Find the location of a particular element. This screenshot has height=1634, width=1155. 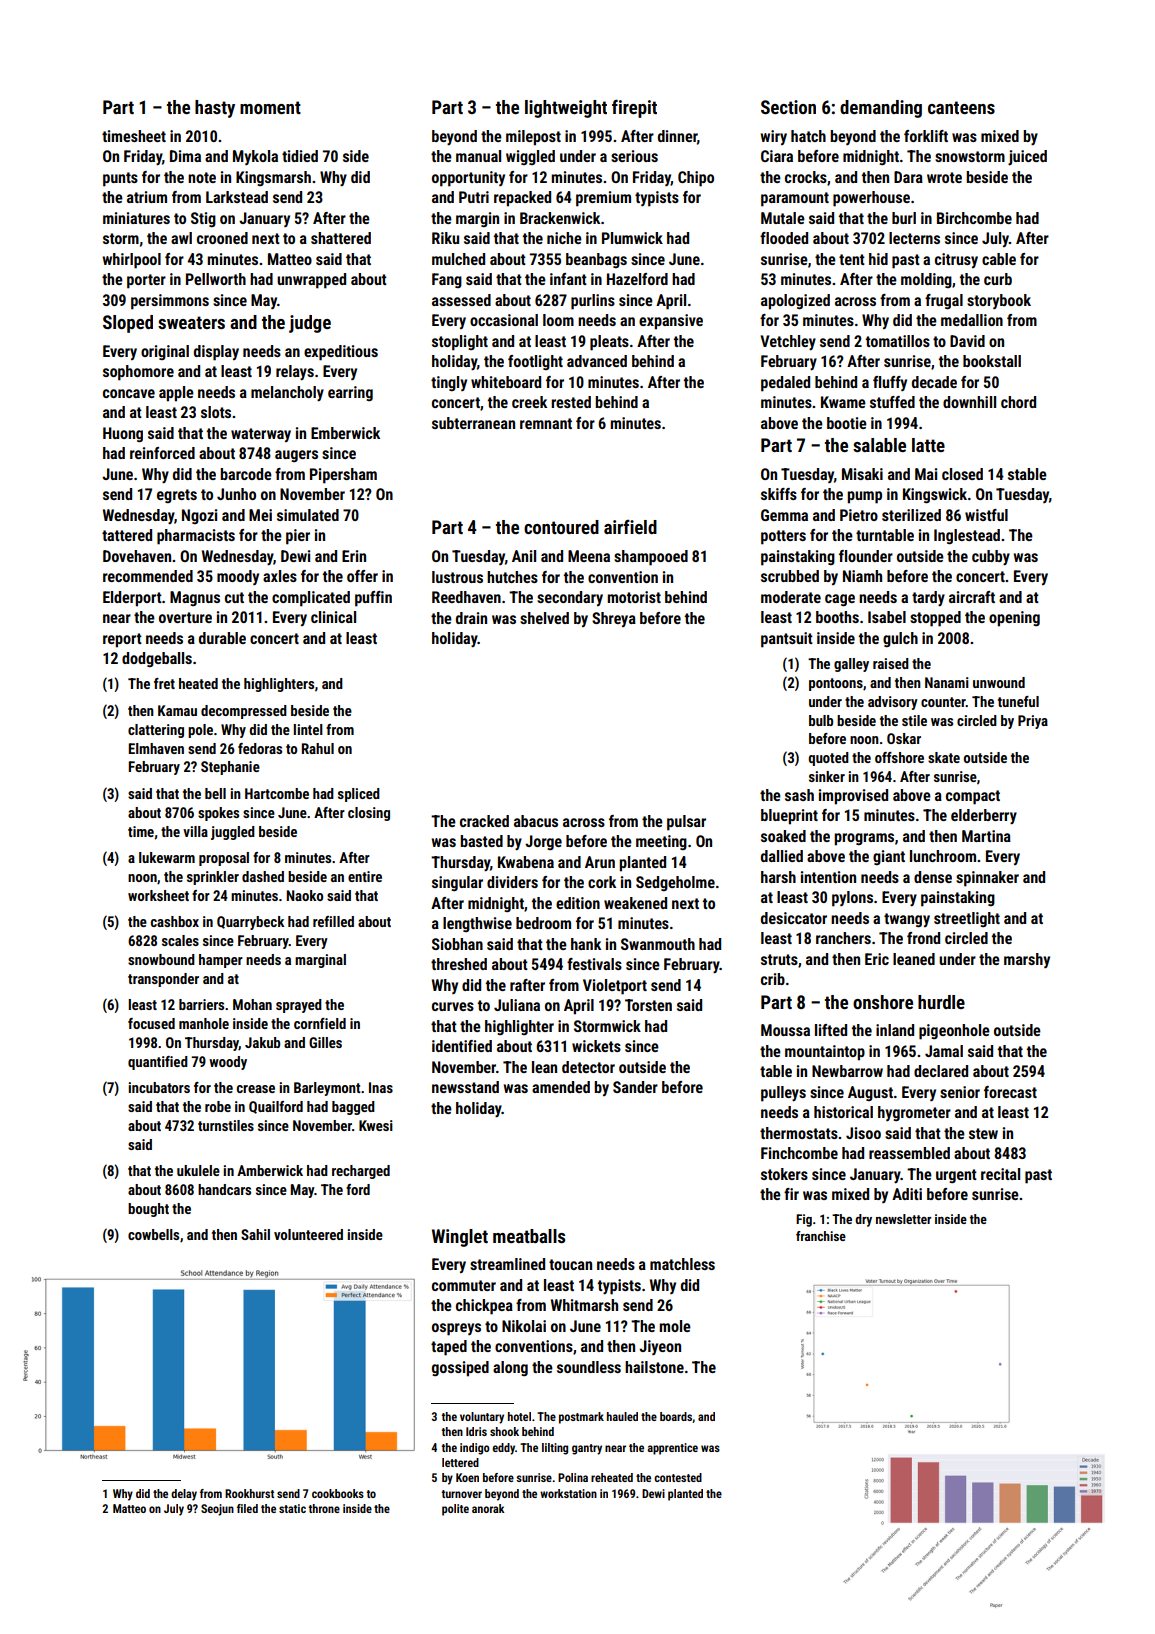

recommended is located at coordinates (148, 576).
